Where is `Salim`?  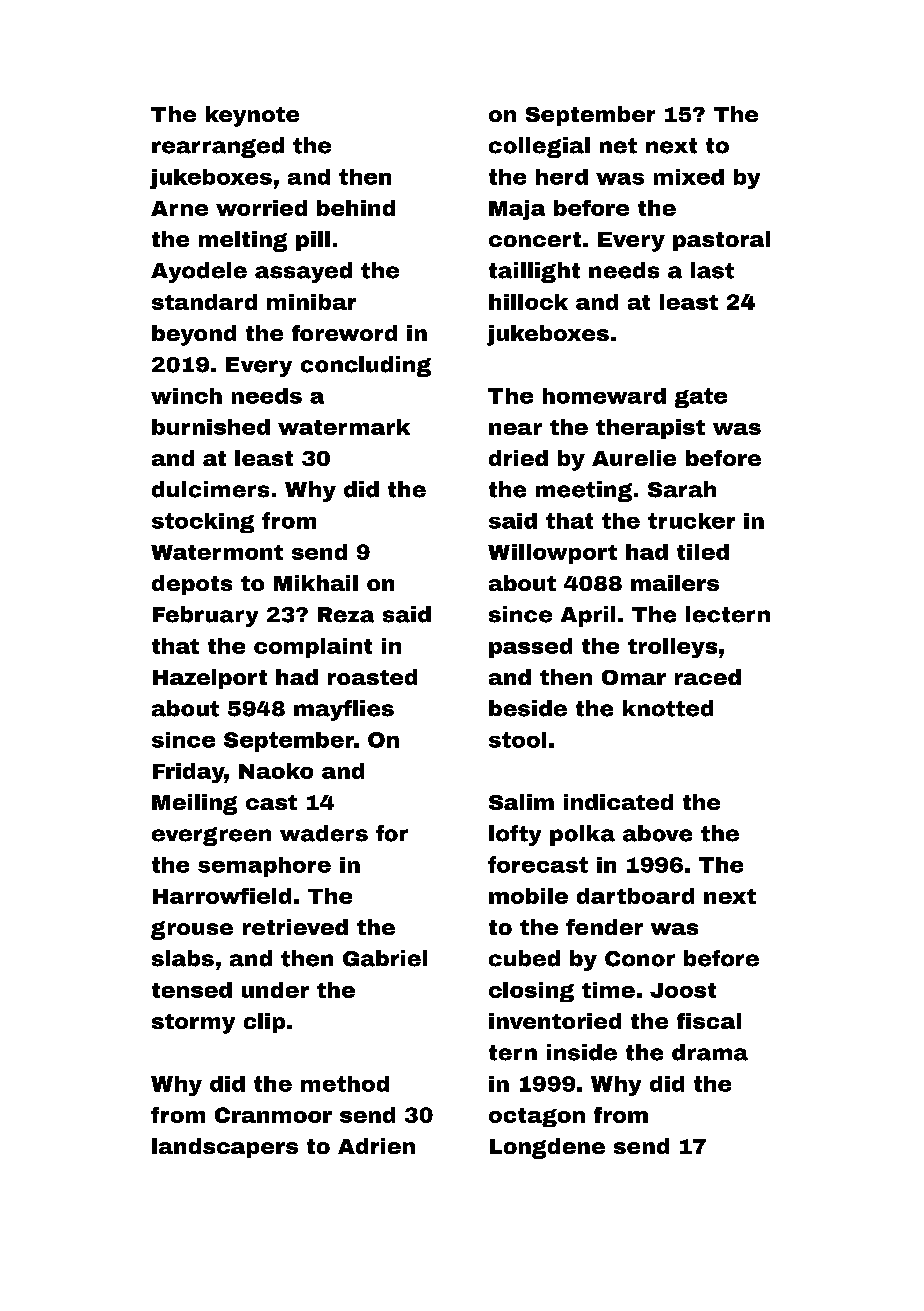
Salim is located at coordinates (521, 802).
